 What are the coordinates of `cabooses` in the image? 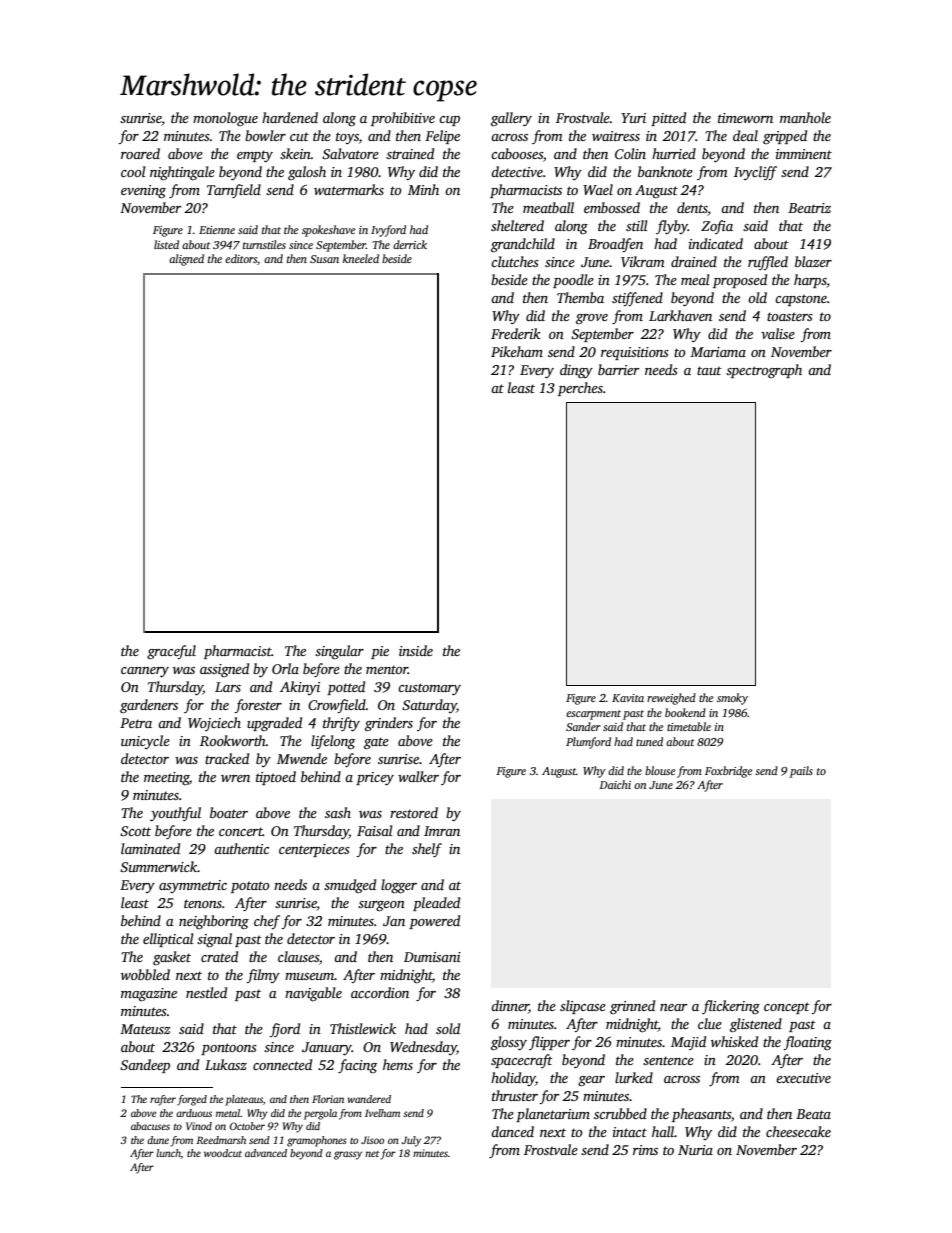 It's located at (517, 153).
